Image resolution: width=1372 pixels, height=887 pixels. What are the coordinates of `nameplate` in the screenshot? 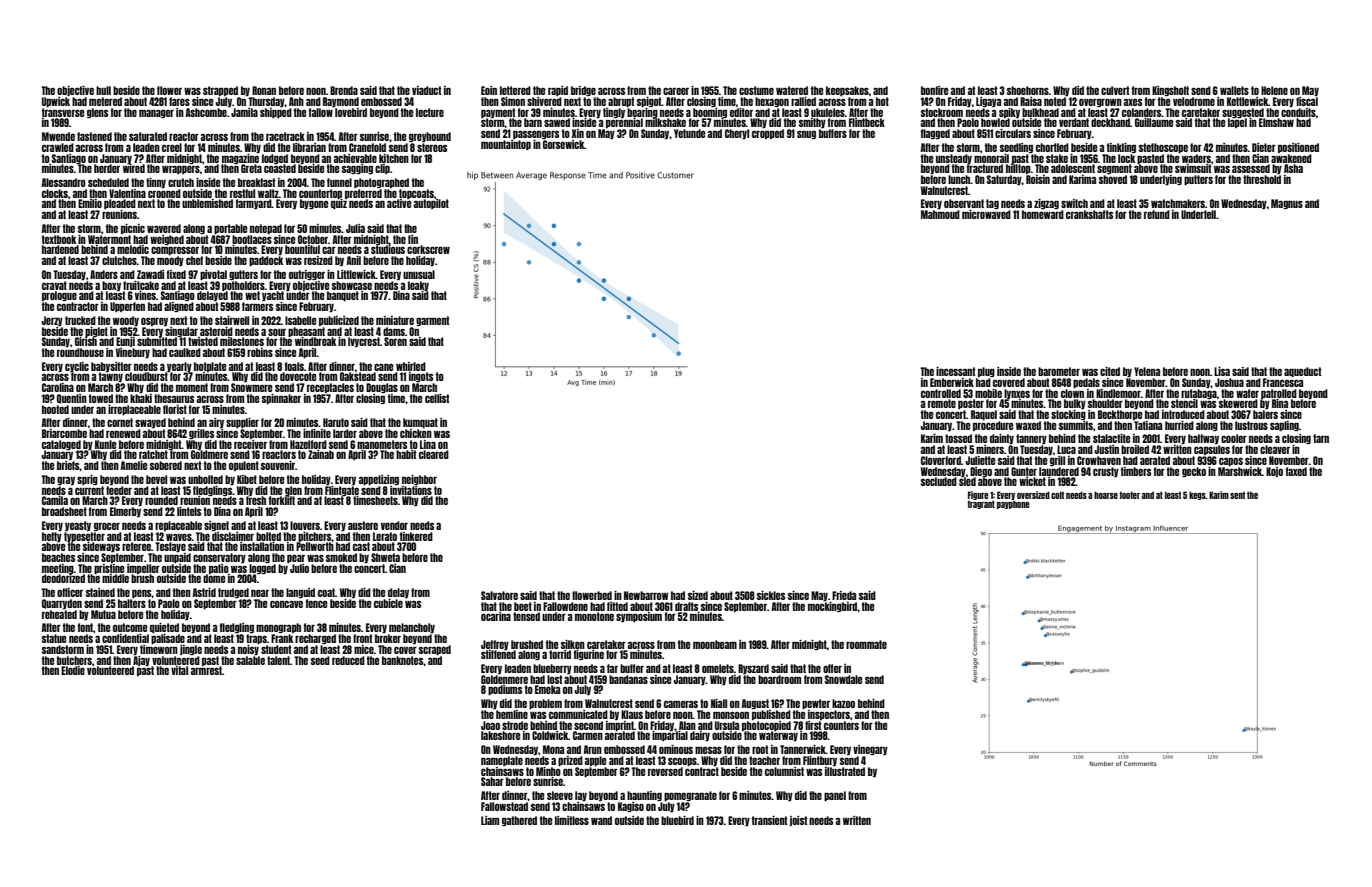 It's located at (502, 761).
